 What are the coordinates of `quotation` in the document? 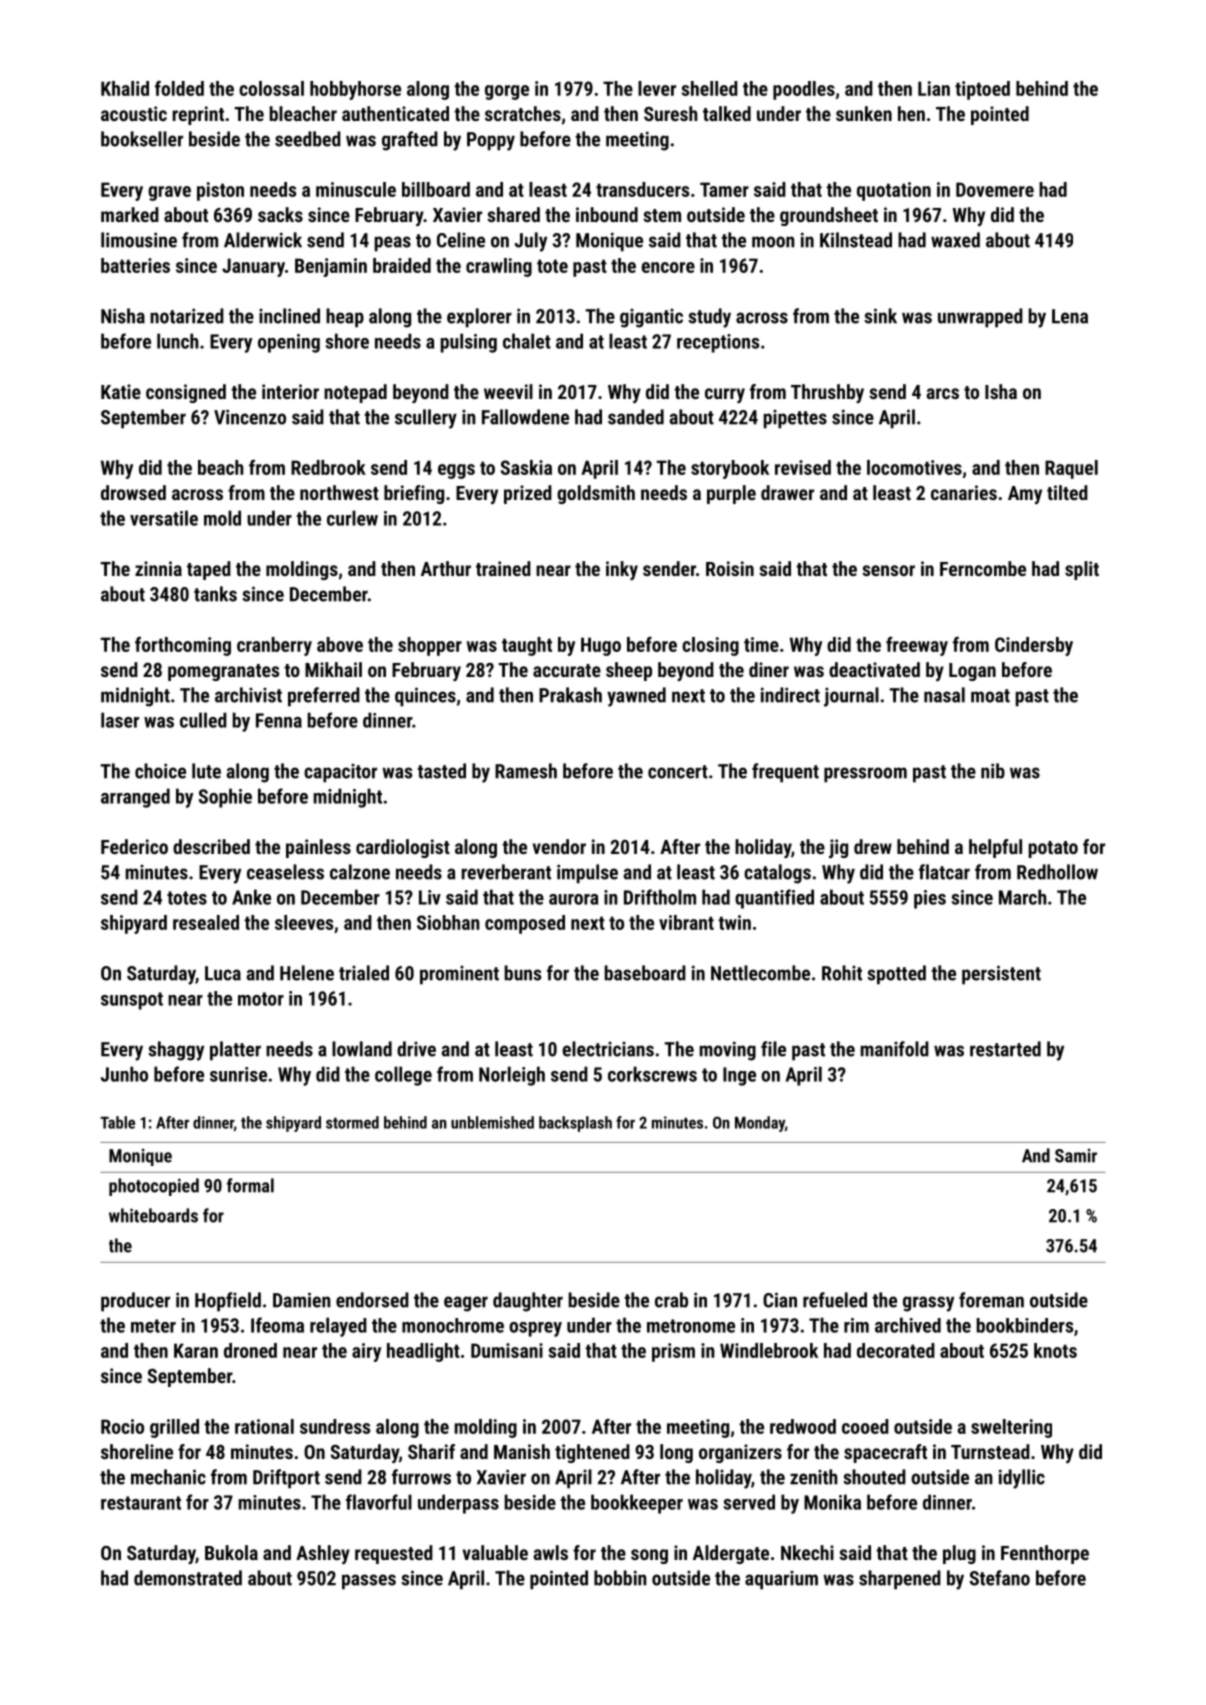 It's located at (894, 191).
